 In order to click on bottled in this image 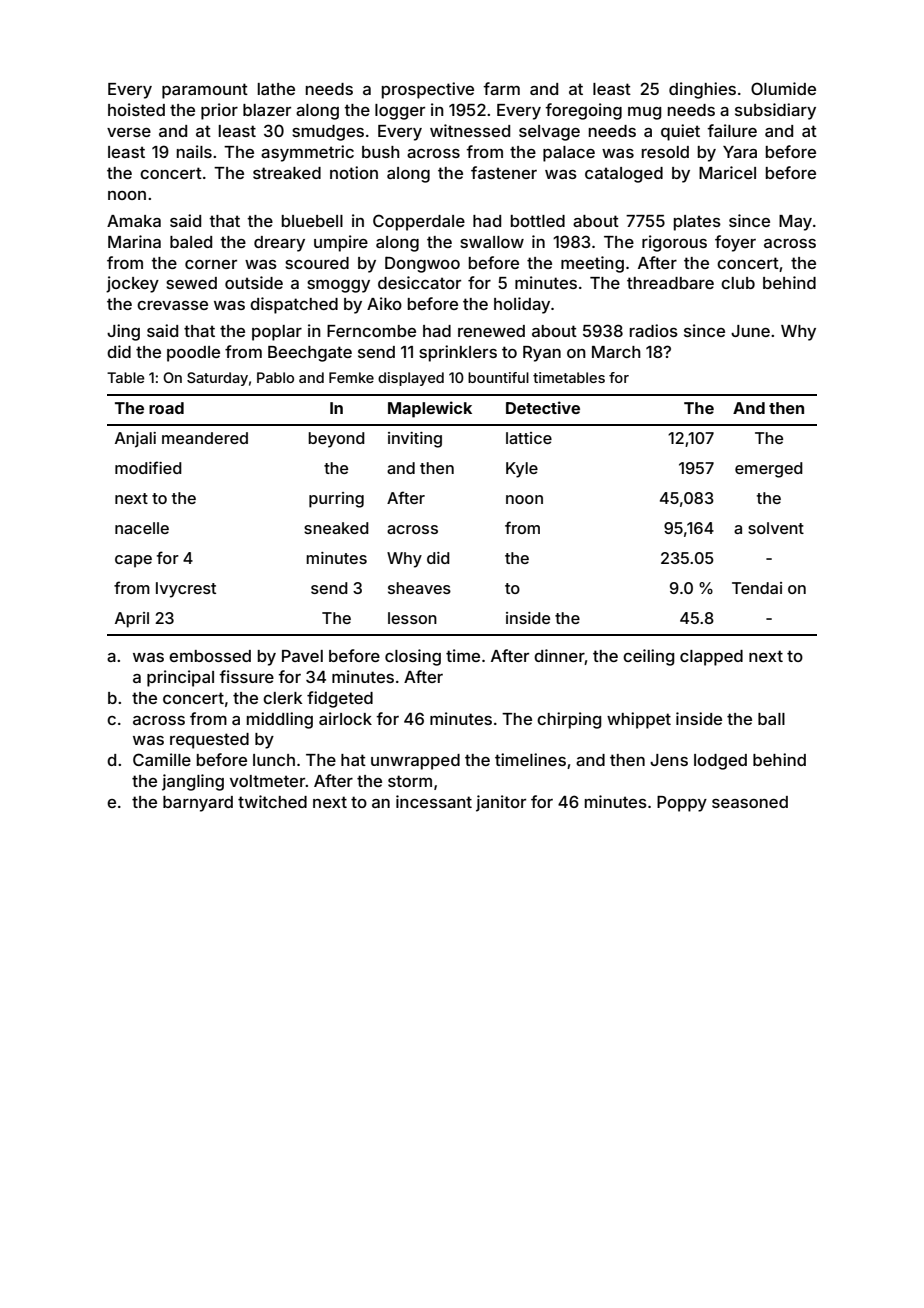, I will do `click(538, 221)`.
